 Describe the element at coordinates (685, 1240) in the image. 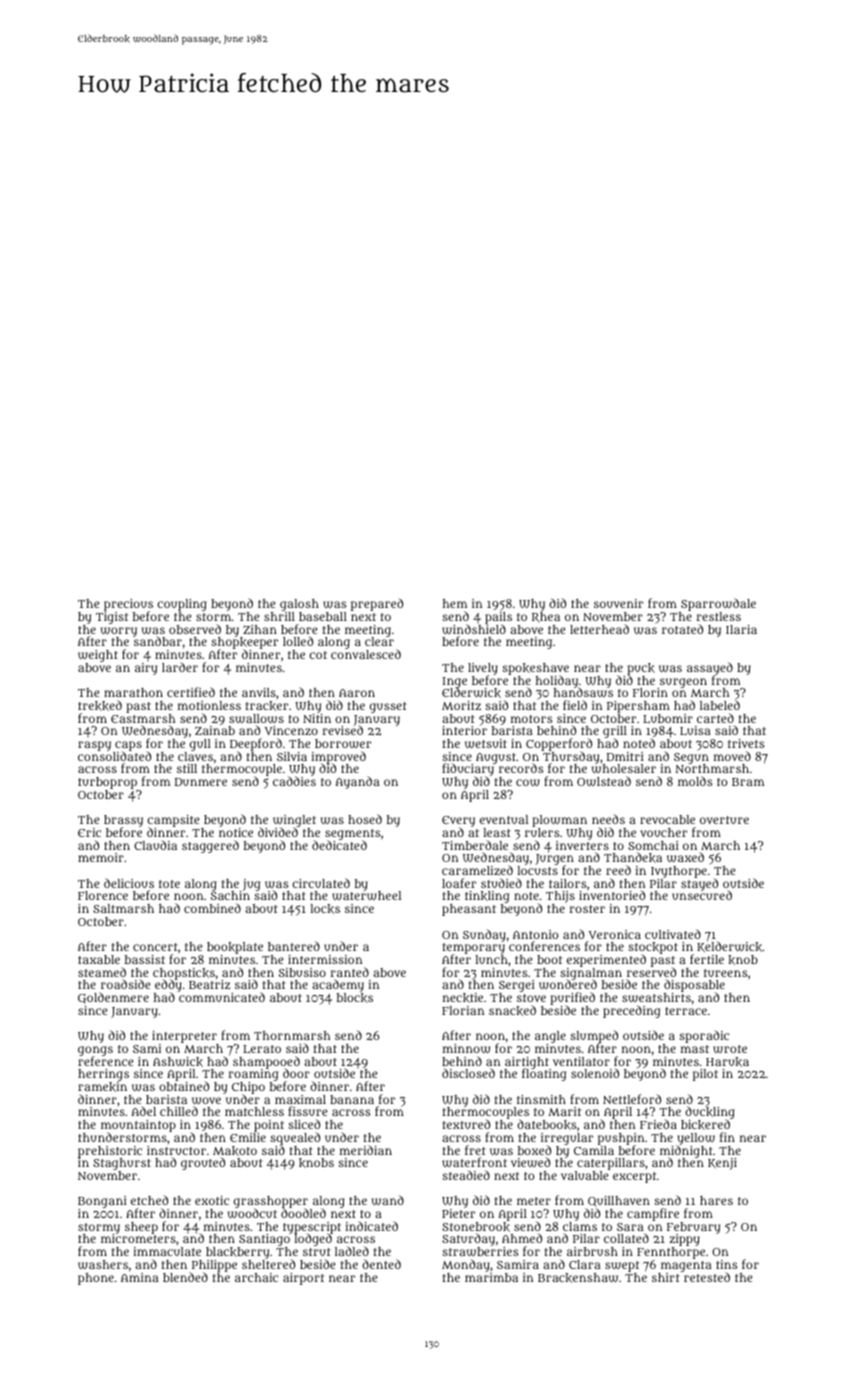

I see `zippy` at that location.
